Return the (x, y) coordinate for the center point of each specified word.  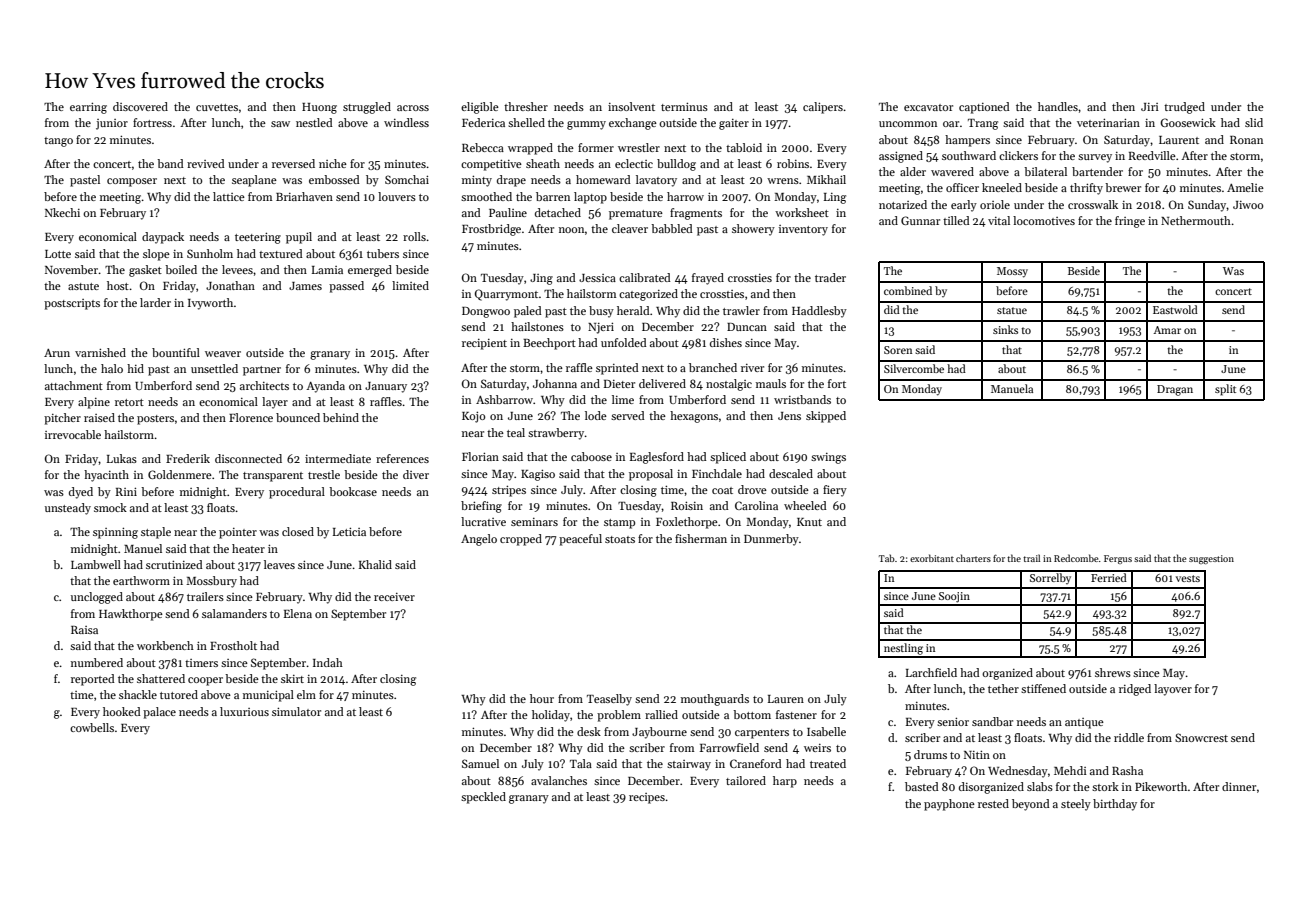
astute (83, 286)
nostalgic (729, 385)
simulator (296, 711)
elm (306, 694)
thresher (526, 106)
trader (830, 277)
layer (275, 403)
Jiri (1150, 107)
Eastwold (1175, 309)
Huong (319, 108)
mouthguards (715, 700)
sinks (1005, 329)
